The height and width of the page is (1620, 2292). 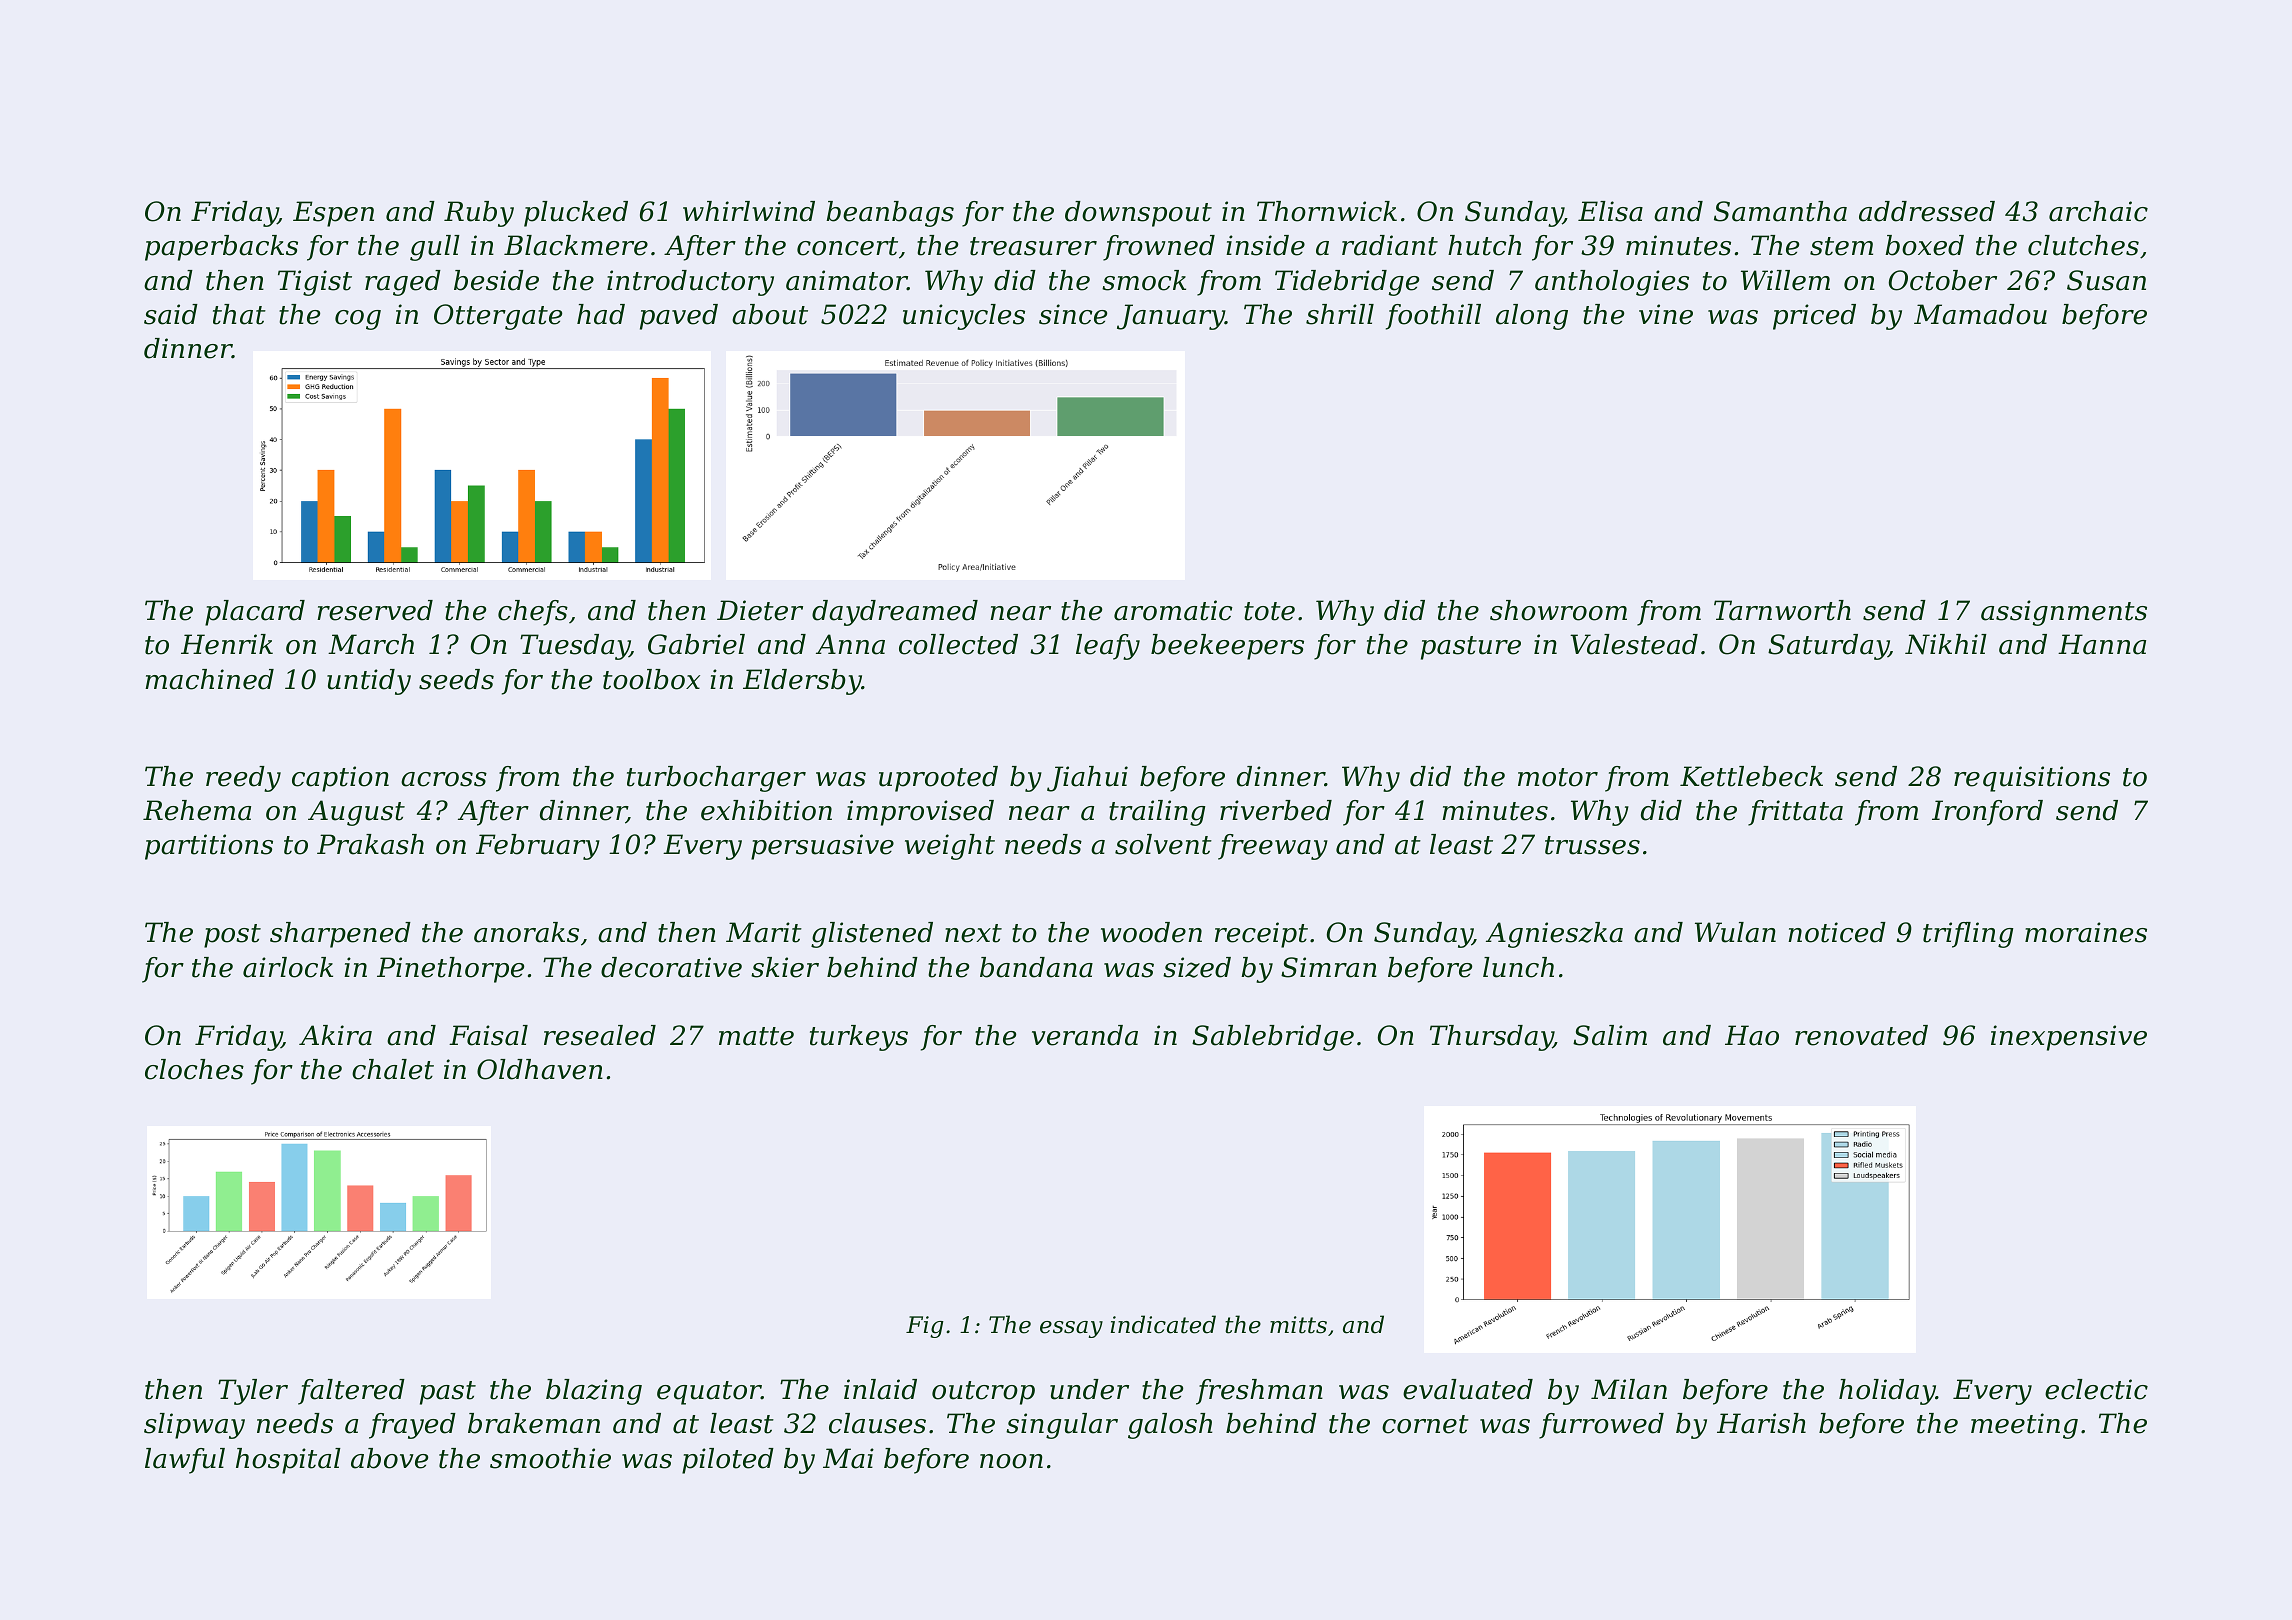 What do you see at coordinates (375, 610) in the page?
I see `reserved` at bounding box center [375, 610].
